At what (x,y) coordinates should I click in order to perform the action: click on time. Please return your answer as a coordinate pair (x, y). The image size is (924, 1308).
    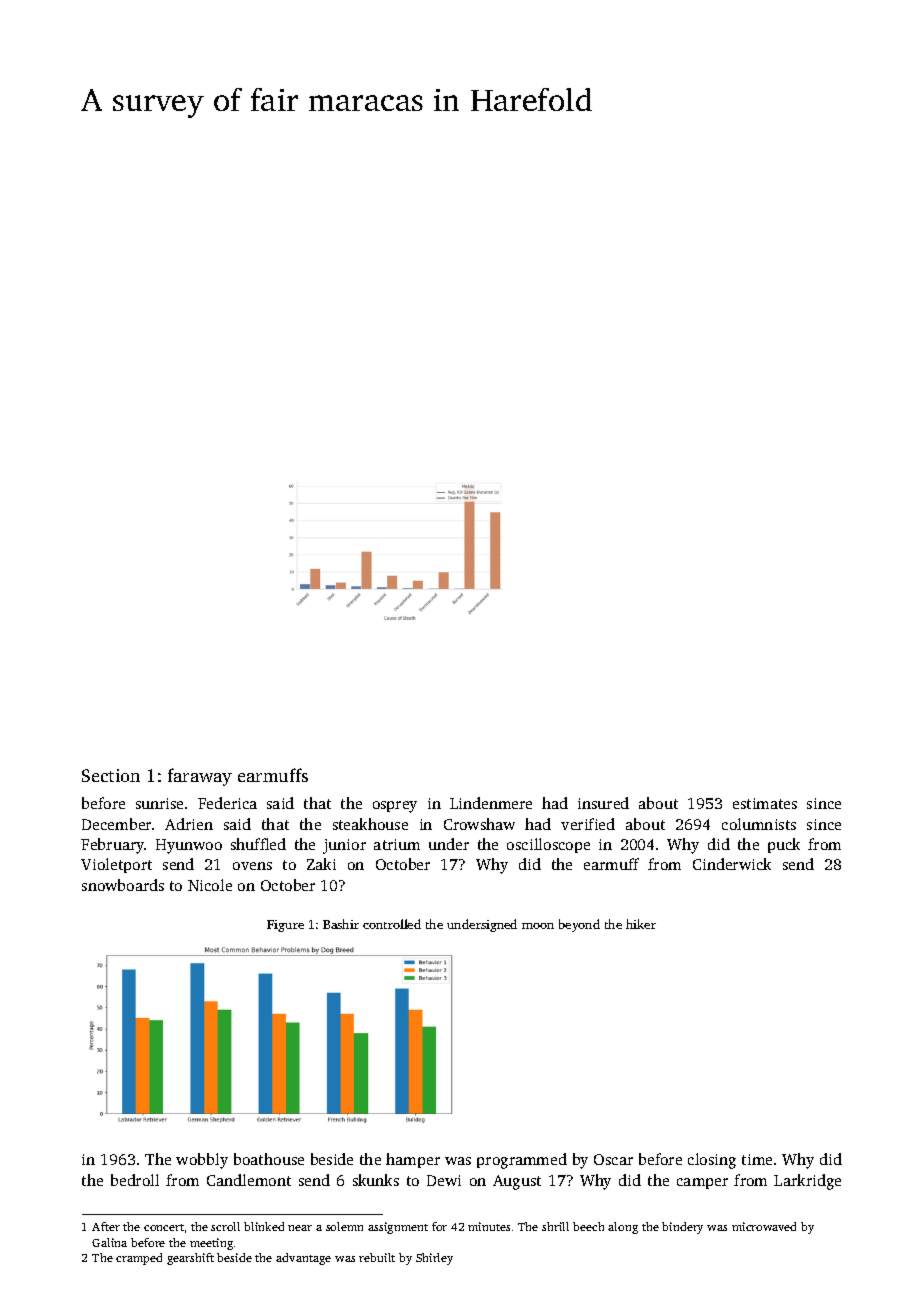
    Looking at the image, I should click on (757, 1159).
